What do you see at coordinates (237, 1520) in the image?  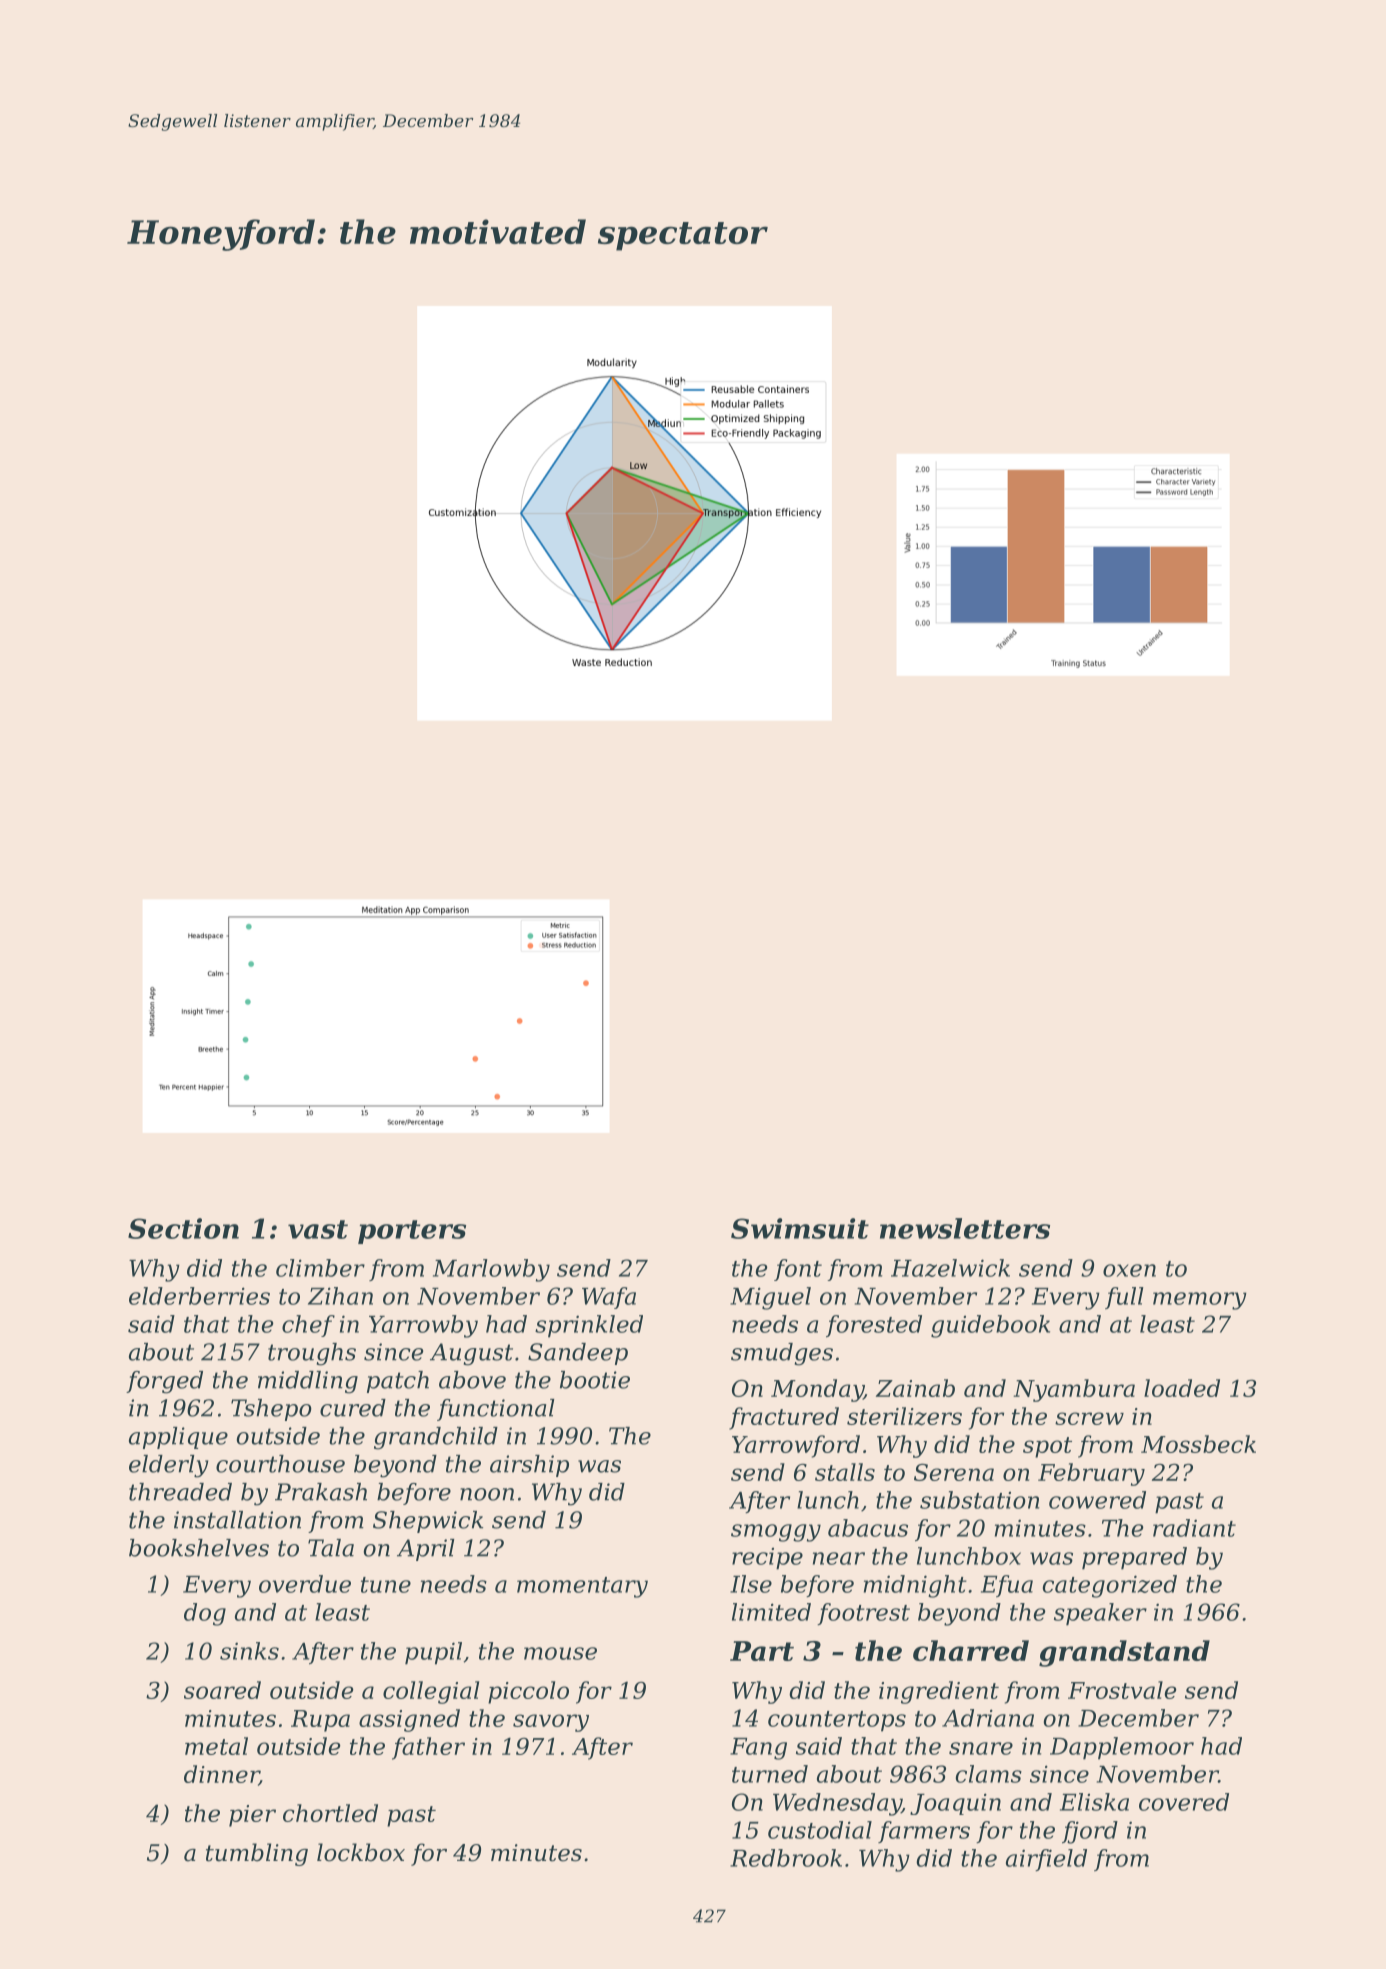 I see `installation` at bounding box center [237, 1520].
